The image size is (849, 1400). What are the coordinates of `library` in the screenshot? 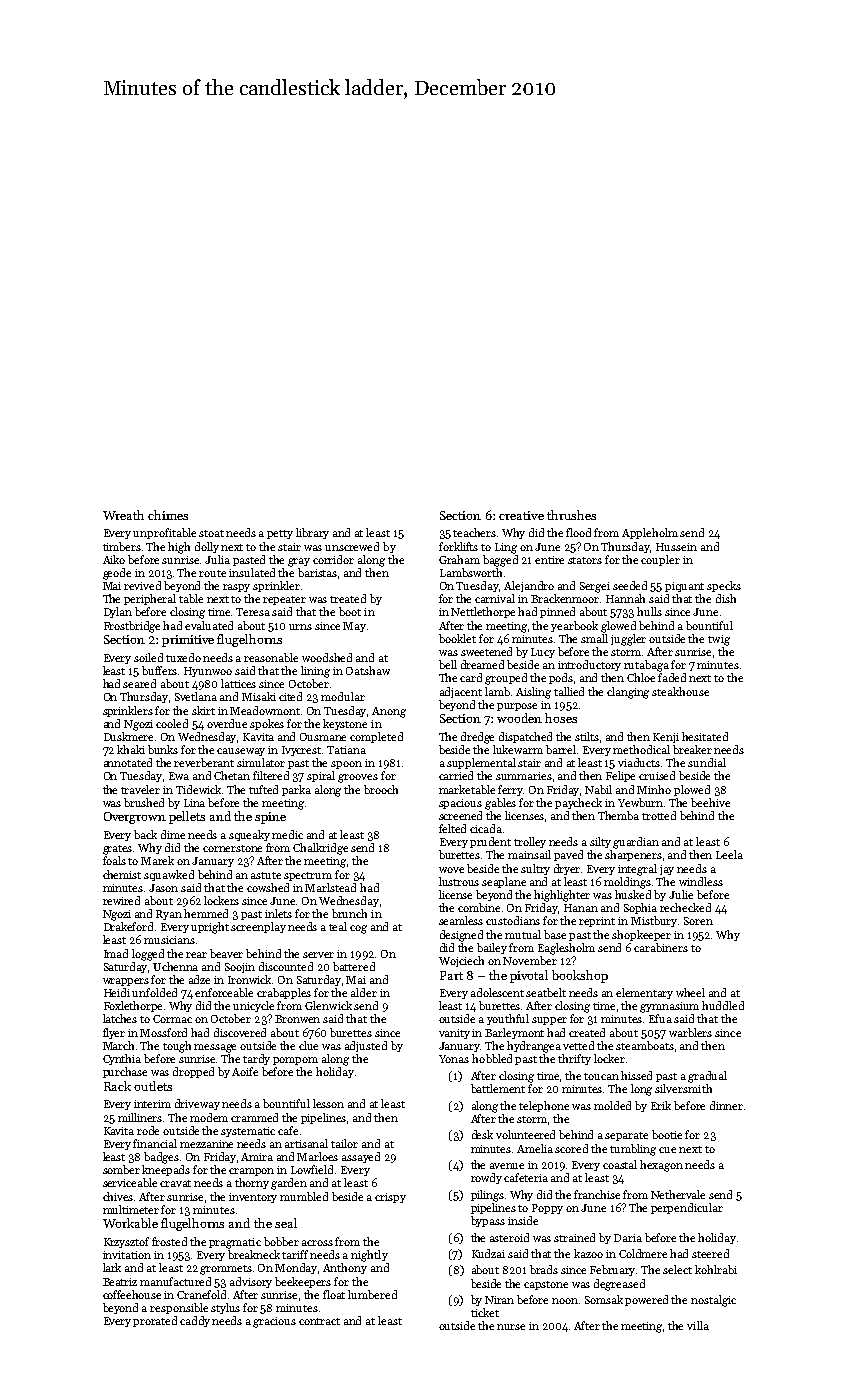 It's located at (312, 533).
